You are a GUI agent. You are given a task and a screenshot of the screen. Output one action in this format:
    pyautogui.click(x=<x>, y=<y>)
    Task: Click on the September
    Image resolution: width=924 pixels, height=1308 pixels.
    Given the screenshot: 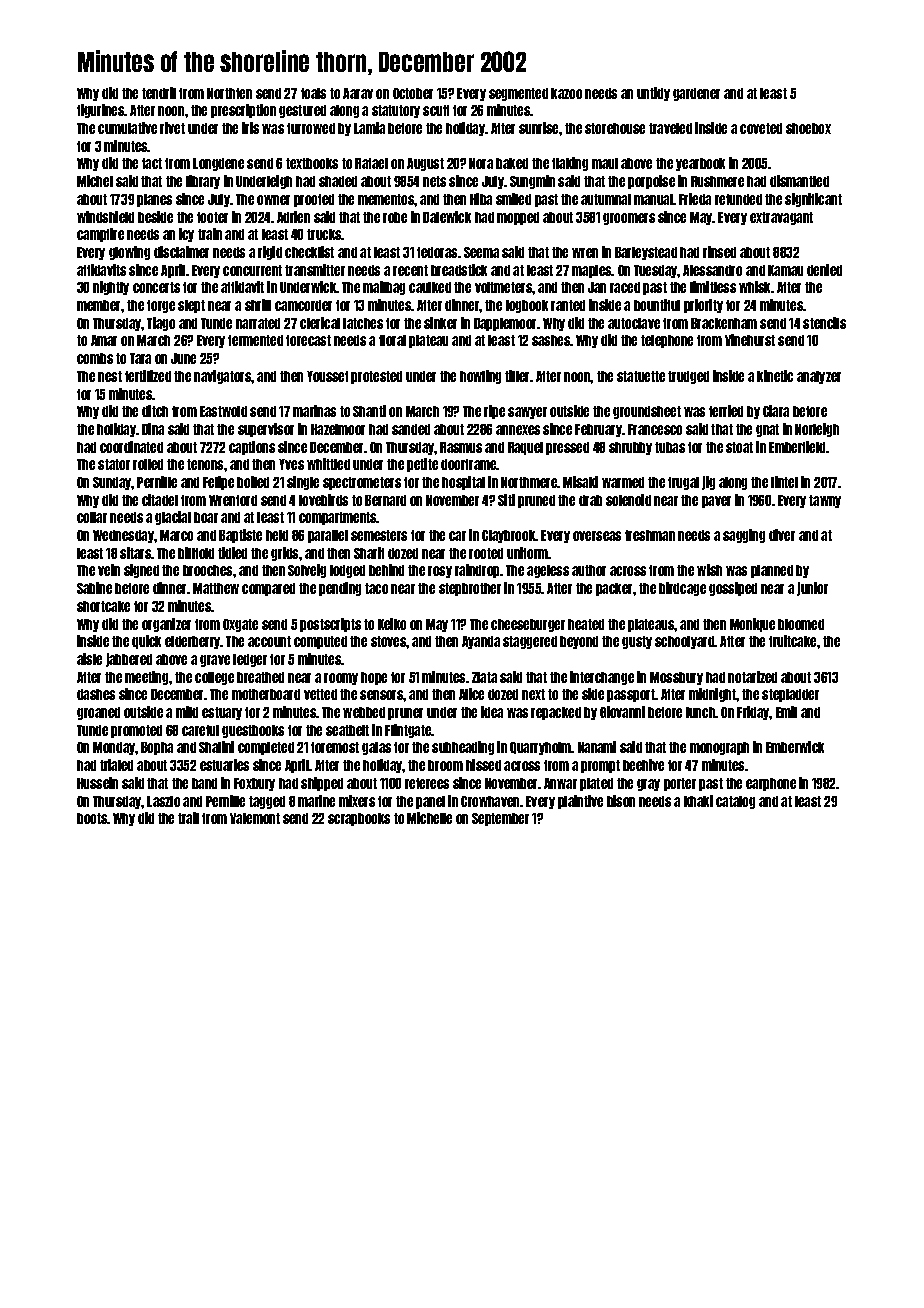 What is the action you would take?
    pyautogui.click(x=500, y=819)
